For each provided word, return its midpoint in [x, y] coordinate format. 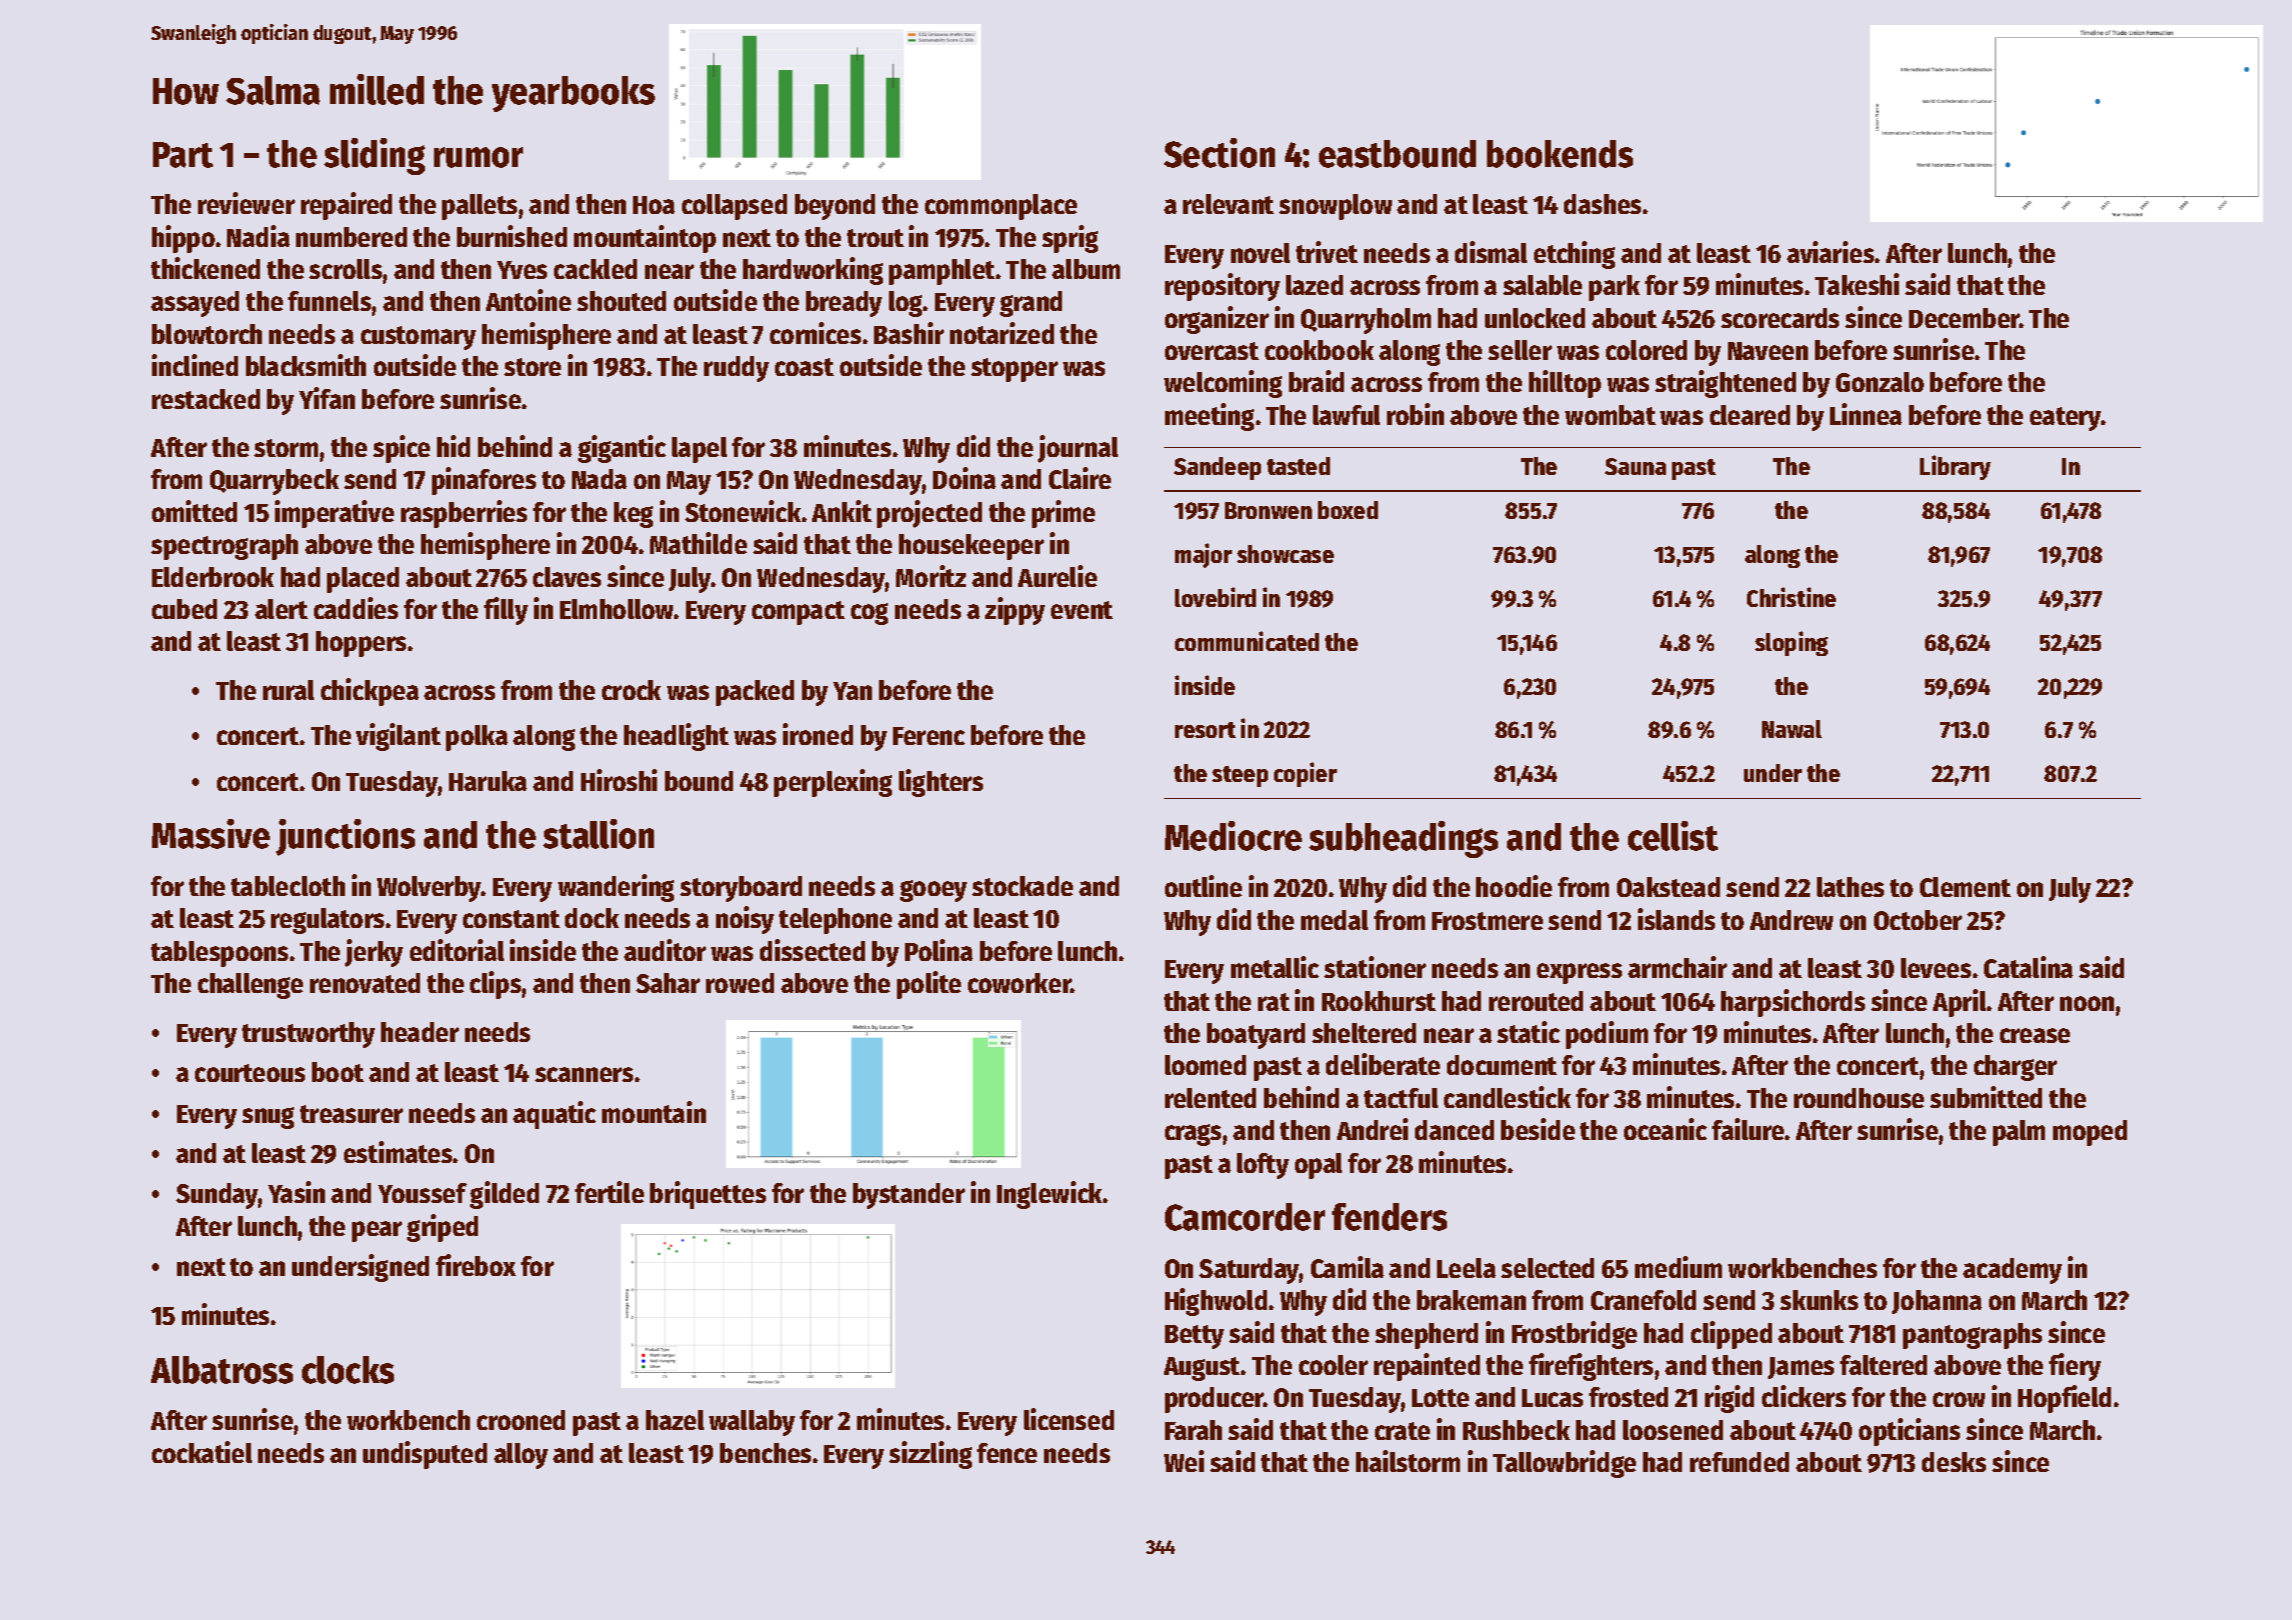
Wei [1184, 1461]
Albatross [222, 1370]
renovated [365, 983]
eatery [2065, 419]
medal [1334, 920]
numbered [351, 237]
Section [1219, 153]
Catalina [2028, 967]
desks [1954, 1462]
